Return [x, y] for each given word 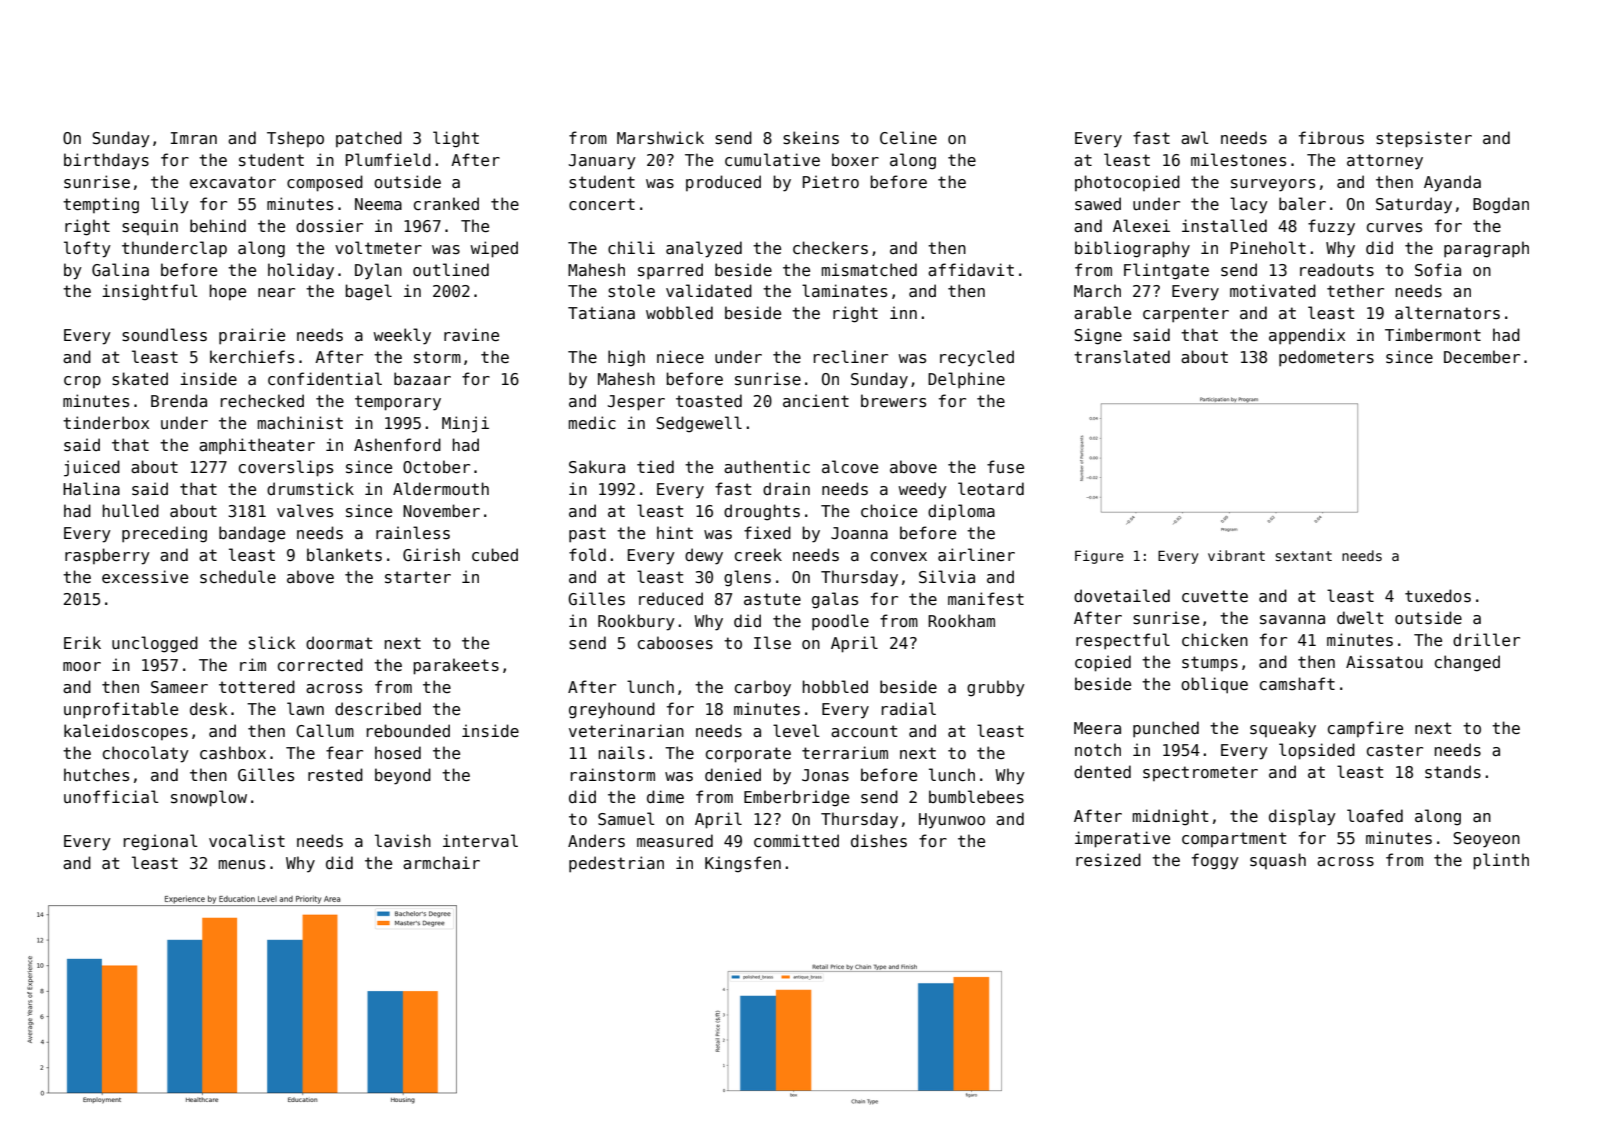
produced [723, 183]
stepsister [1424, 139]
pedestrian [616, 864]
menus [242, 865]
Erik [82, 642]
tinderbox [106, 422]
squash [1278, 861]
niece [680, 356]
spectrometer [1200, 773]
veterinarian [626, 730]
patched [369, 139]
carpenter [1186, 315]
